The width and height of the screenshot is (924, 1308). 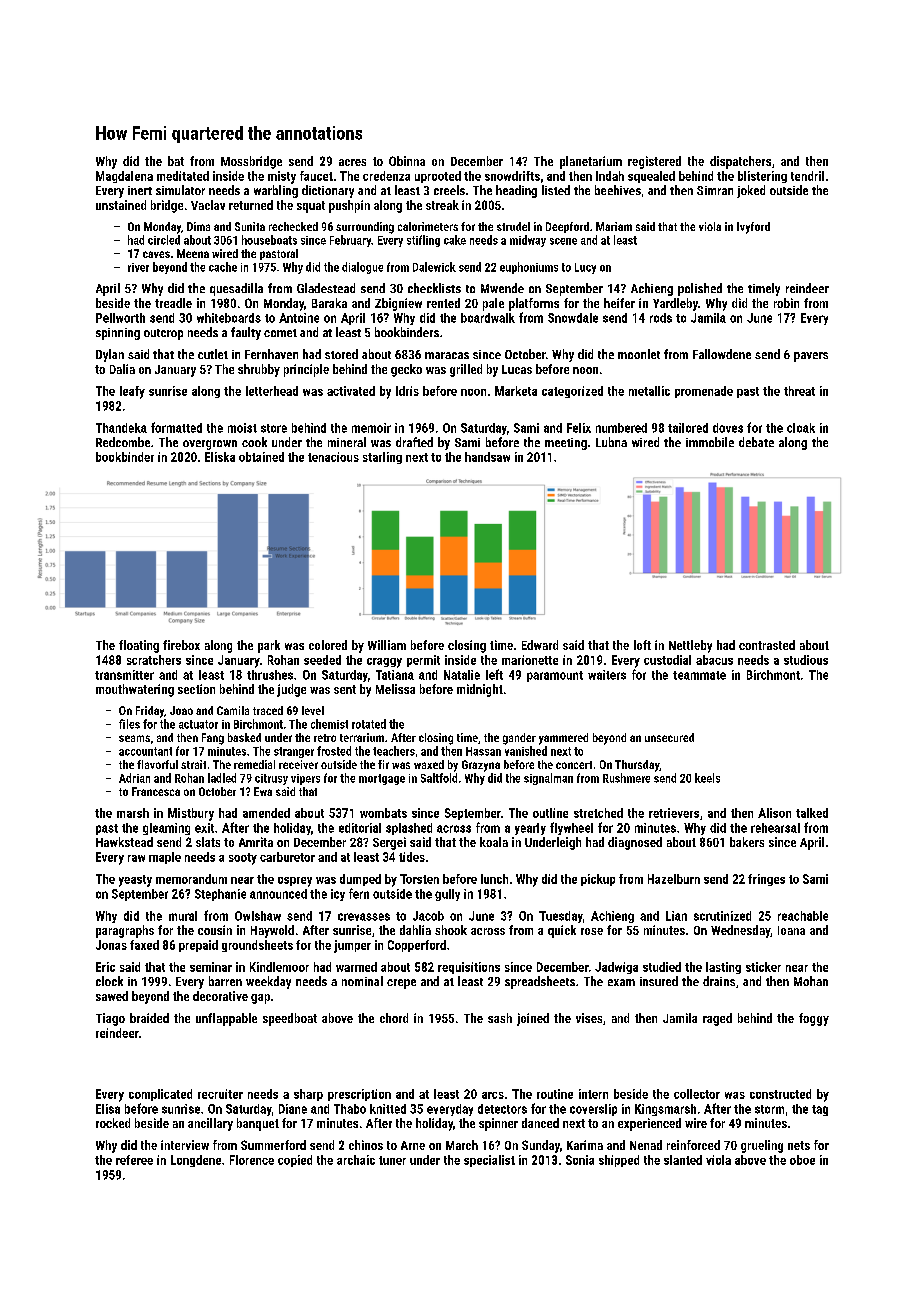 What do you see at coordinates (359, 1095) in the screenshot?
I see `prescription` at bounding box center [359, 1095].
